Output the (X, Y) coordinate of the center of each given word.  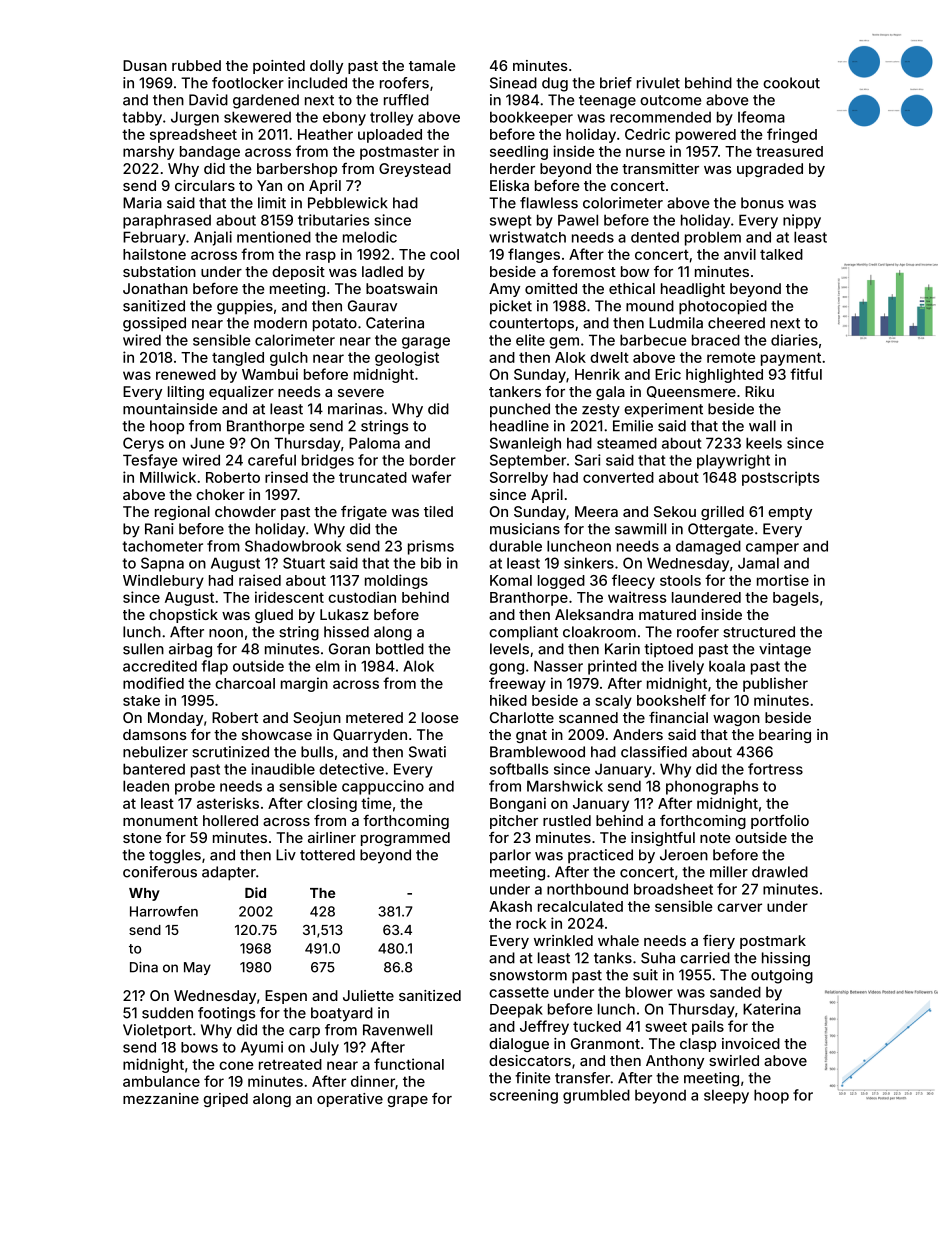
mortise (783, 580)
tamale (432, 65)
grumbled (596, 1096)
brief (616, 83)
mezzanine (161, 1098)
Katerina (772, 1009)
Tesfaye (150, 461)
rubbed (196, 65)
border (433, 460)
